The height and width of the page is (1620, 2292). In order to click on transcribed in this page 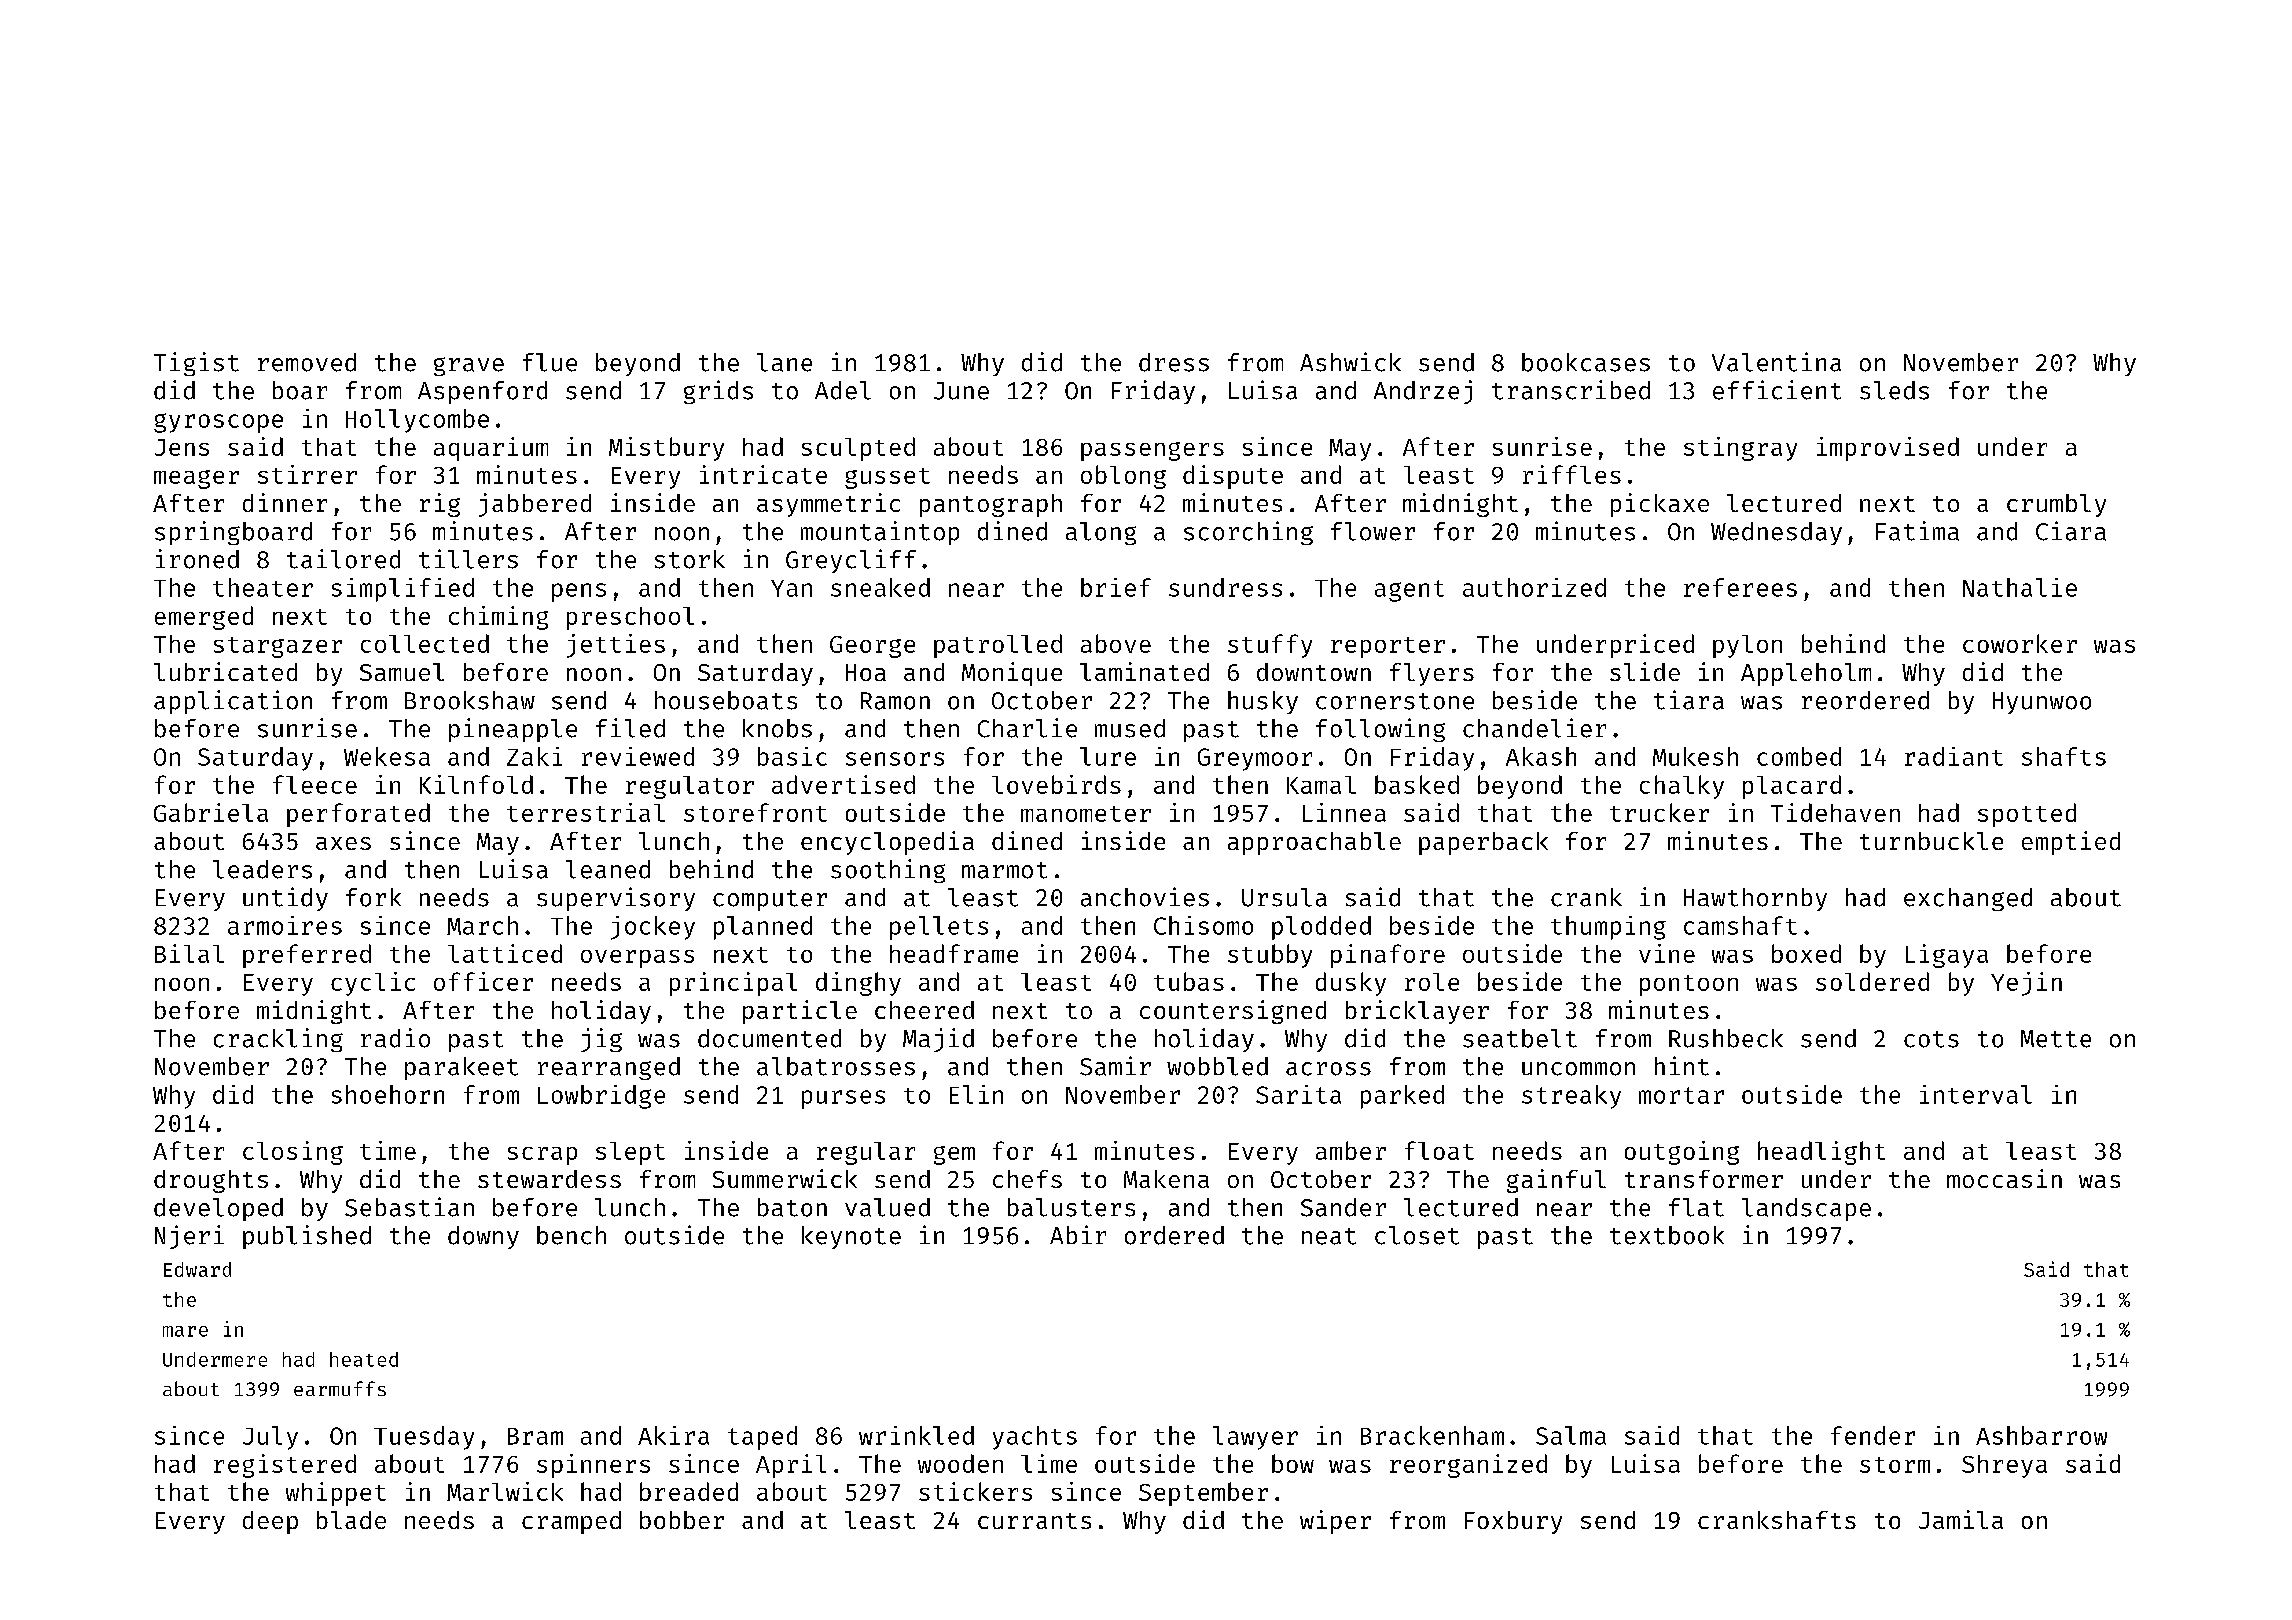, I will do `click(1571, 390)`.
